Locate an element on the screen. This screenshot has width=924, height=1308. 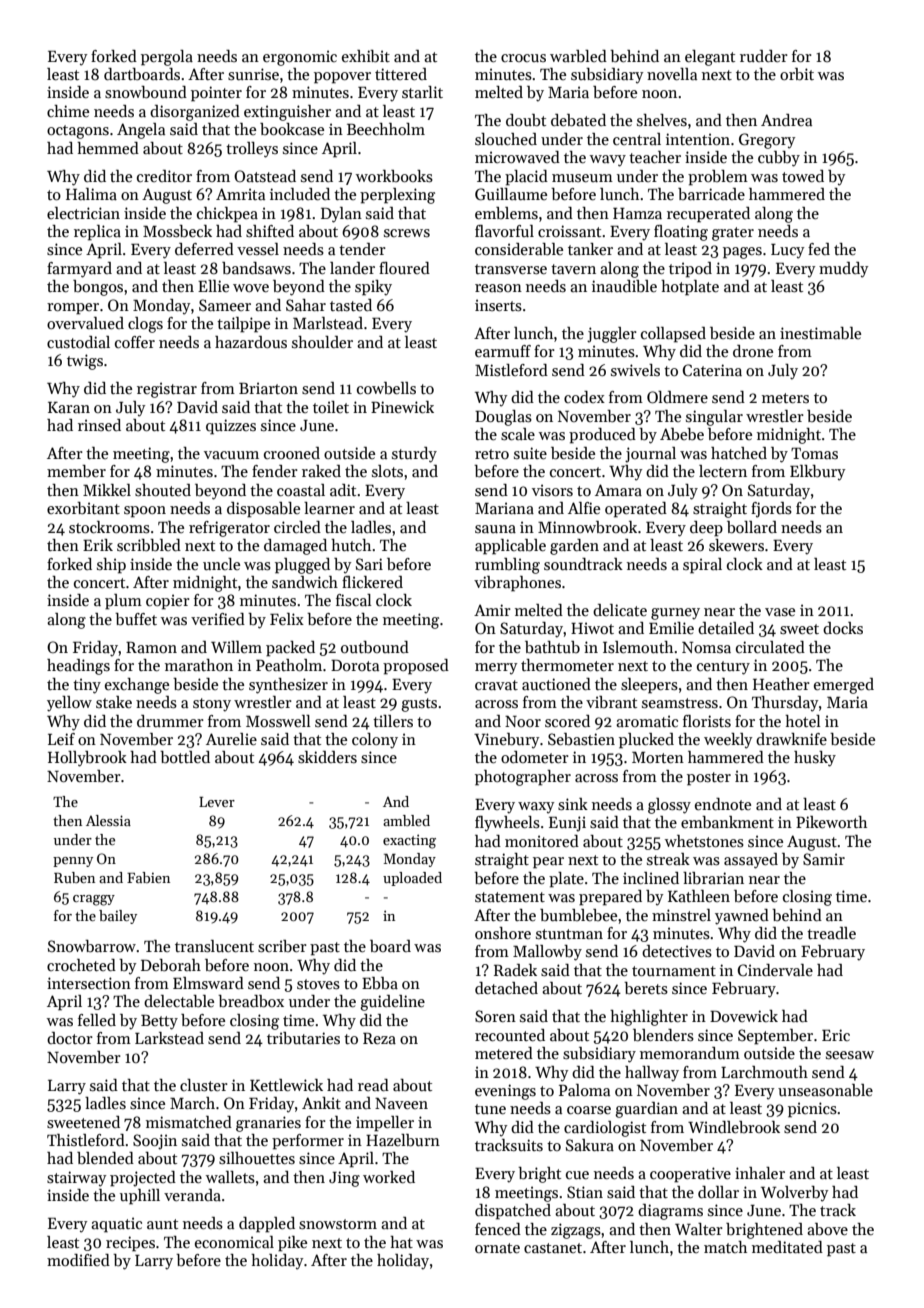
recipes is located at coordinates (130, 1244).
